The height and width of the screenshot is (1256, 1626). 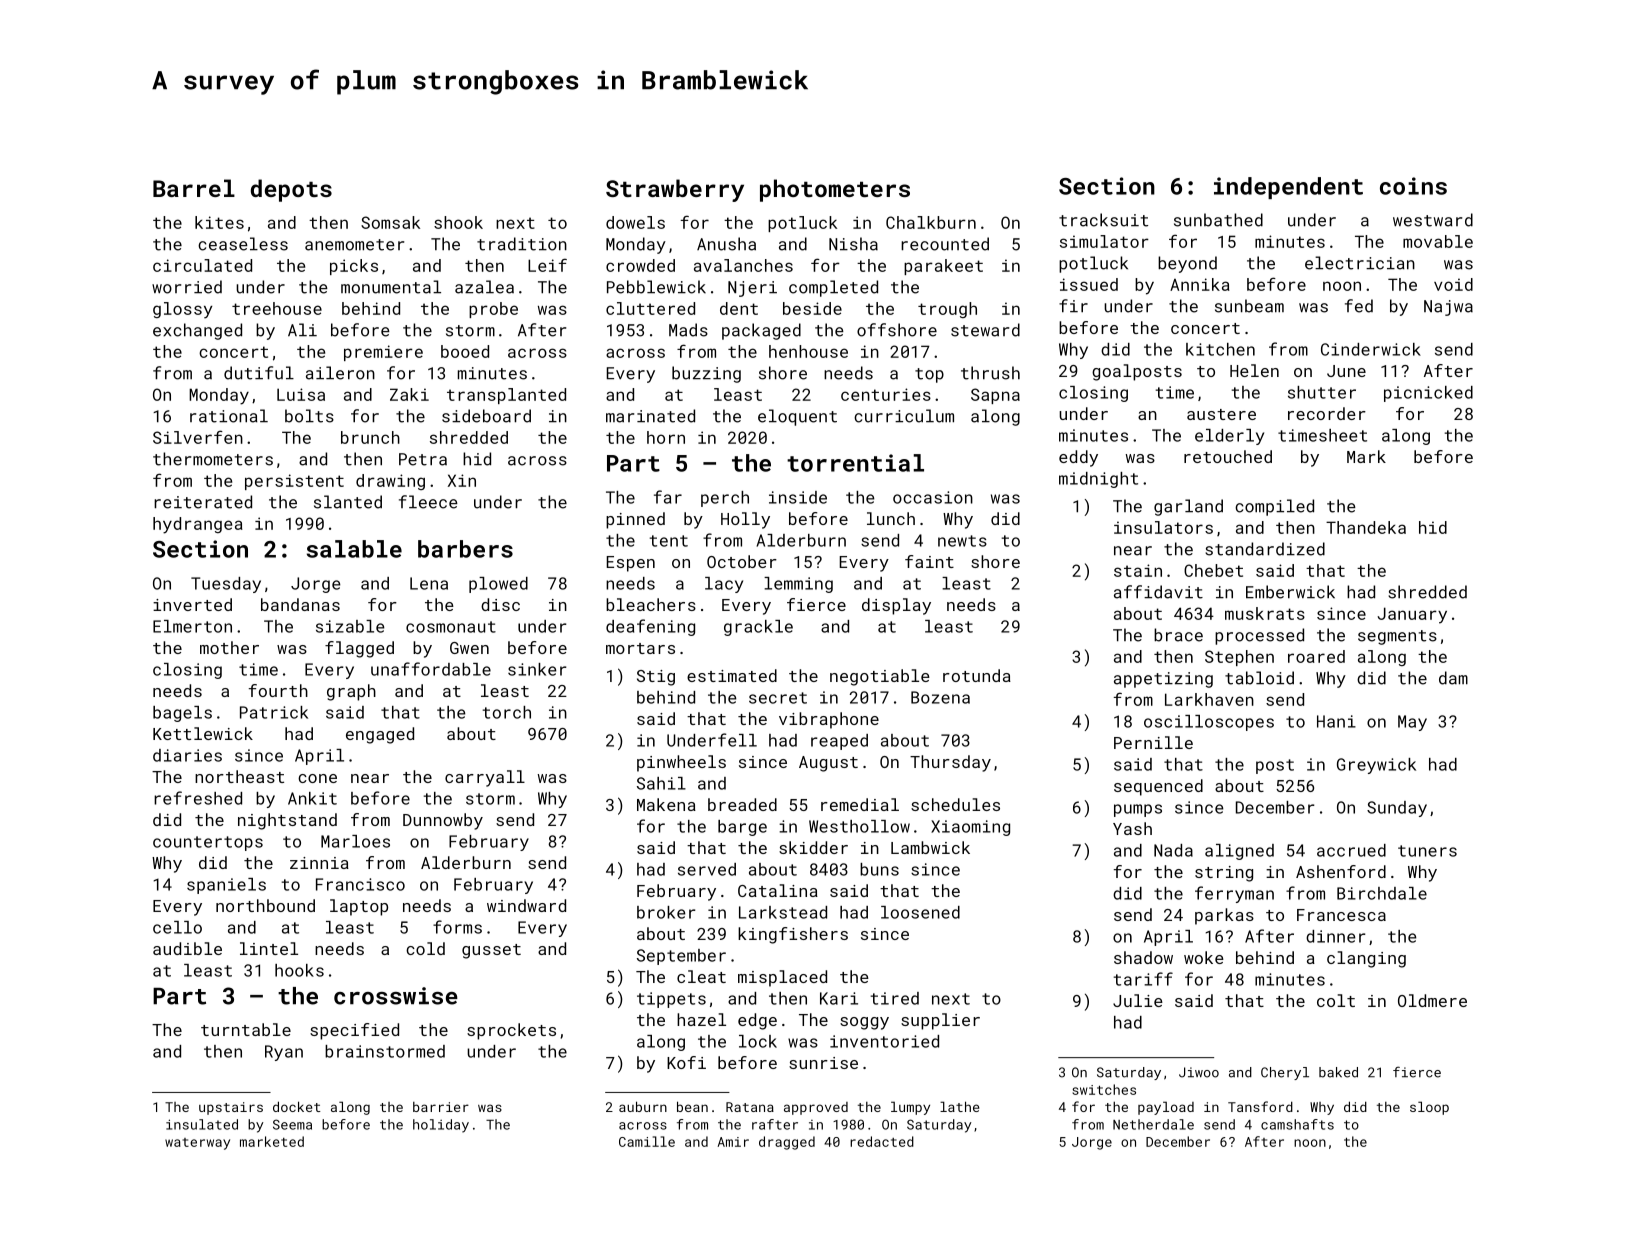 What do you see at coordinates (835, 190) in the screenshot?
I see `photometers` at bounding box center [835, 190].
